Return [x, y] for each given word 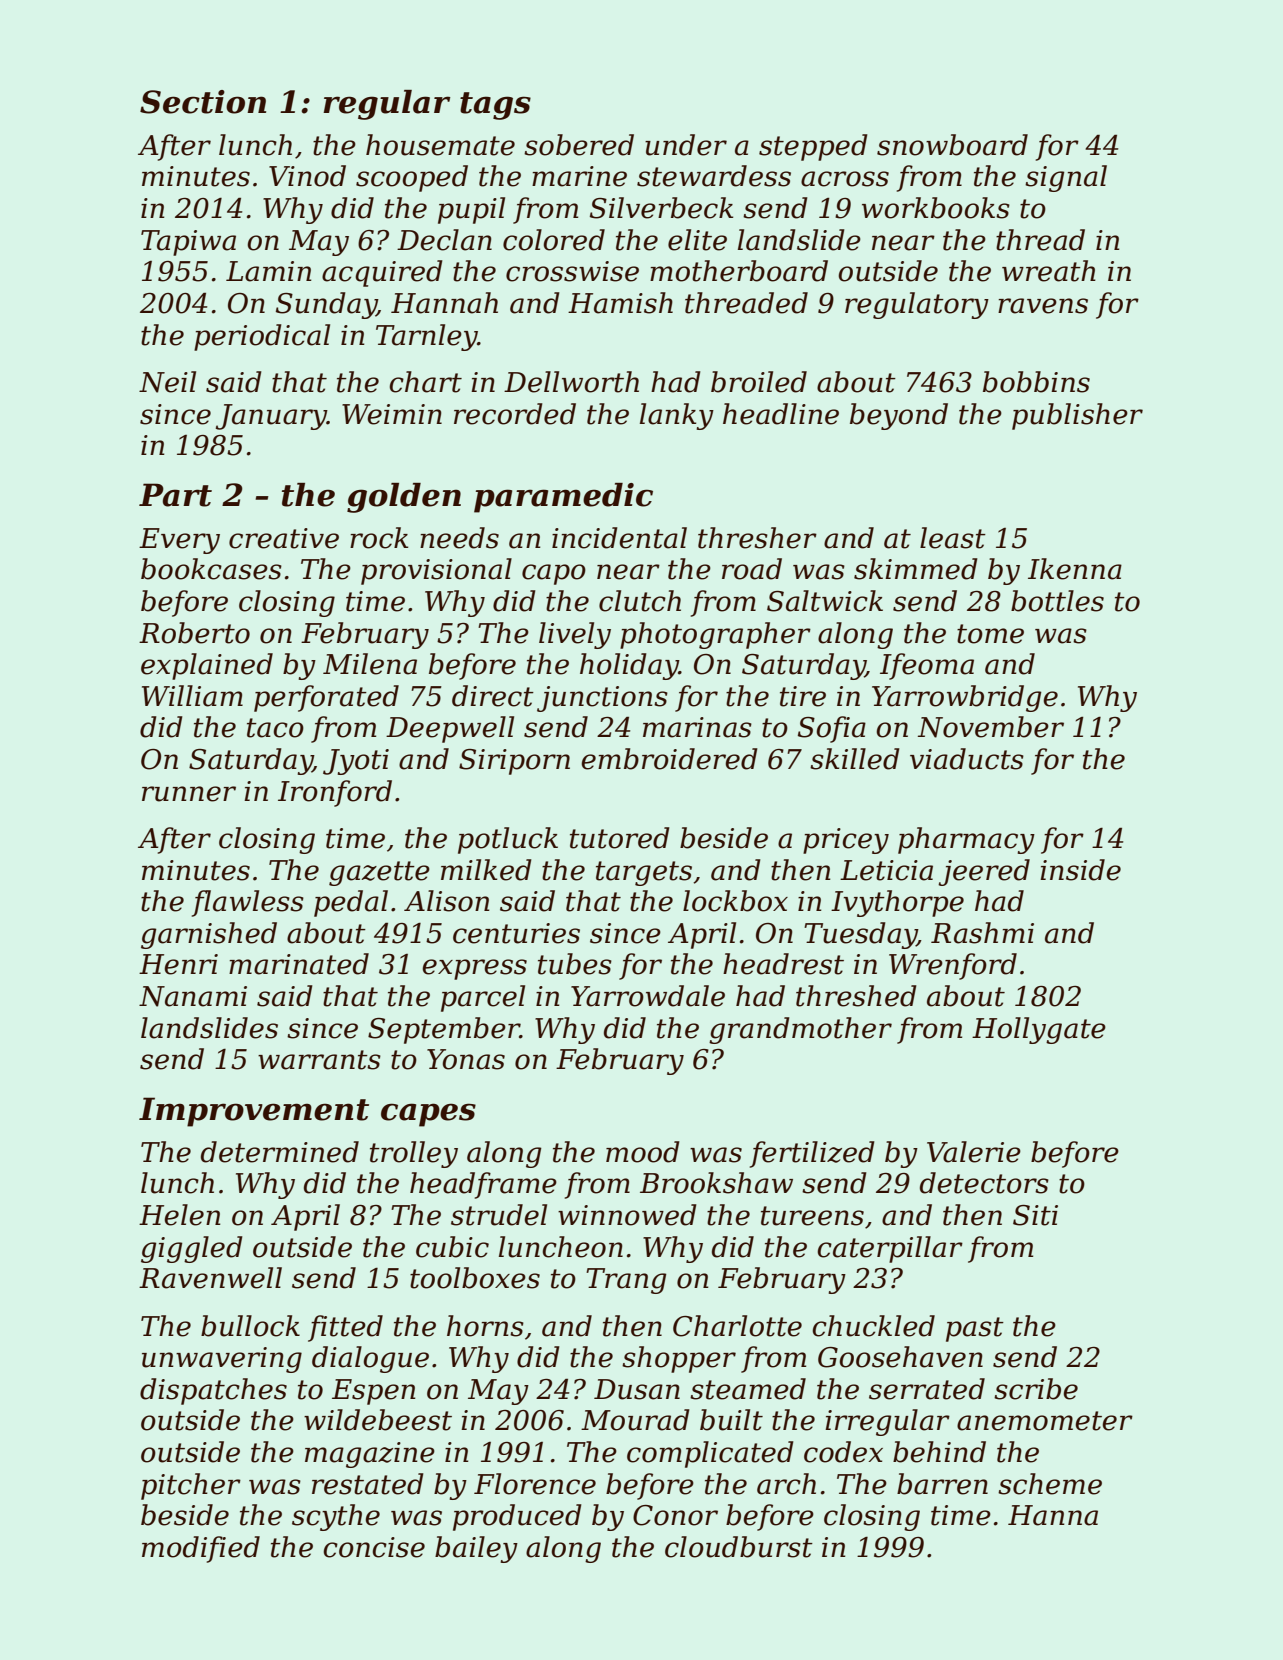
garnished [209, 935]
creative [284, 538]
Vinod [307, 176]
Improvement [254, 1112]
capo [554, 574]
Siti [1035, 1215]
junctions [602, 699]
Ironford [335, 793]
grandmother [800, 1030]
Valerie [974, 1152]
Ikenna [1075, 569]
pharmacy [966, 840]
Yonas [466, 1059]
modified [201, 1549]
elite [697, 240]
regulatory [917, 305]
